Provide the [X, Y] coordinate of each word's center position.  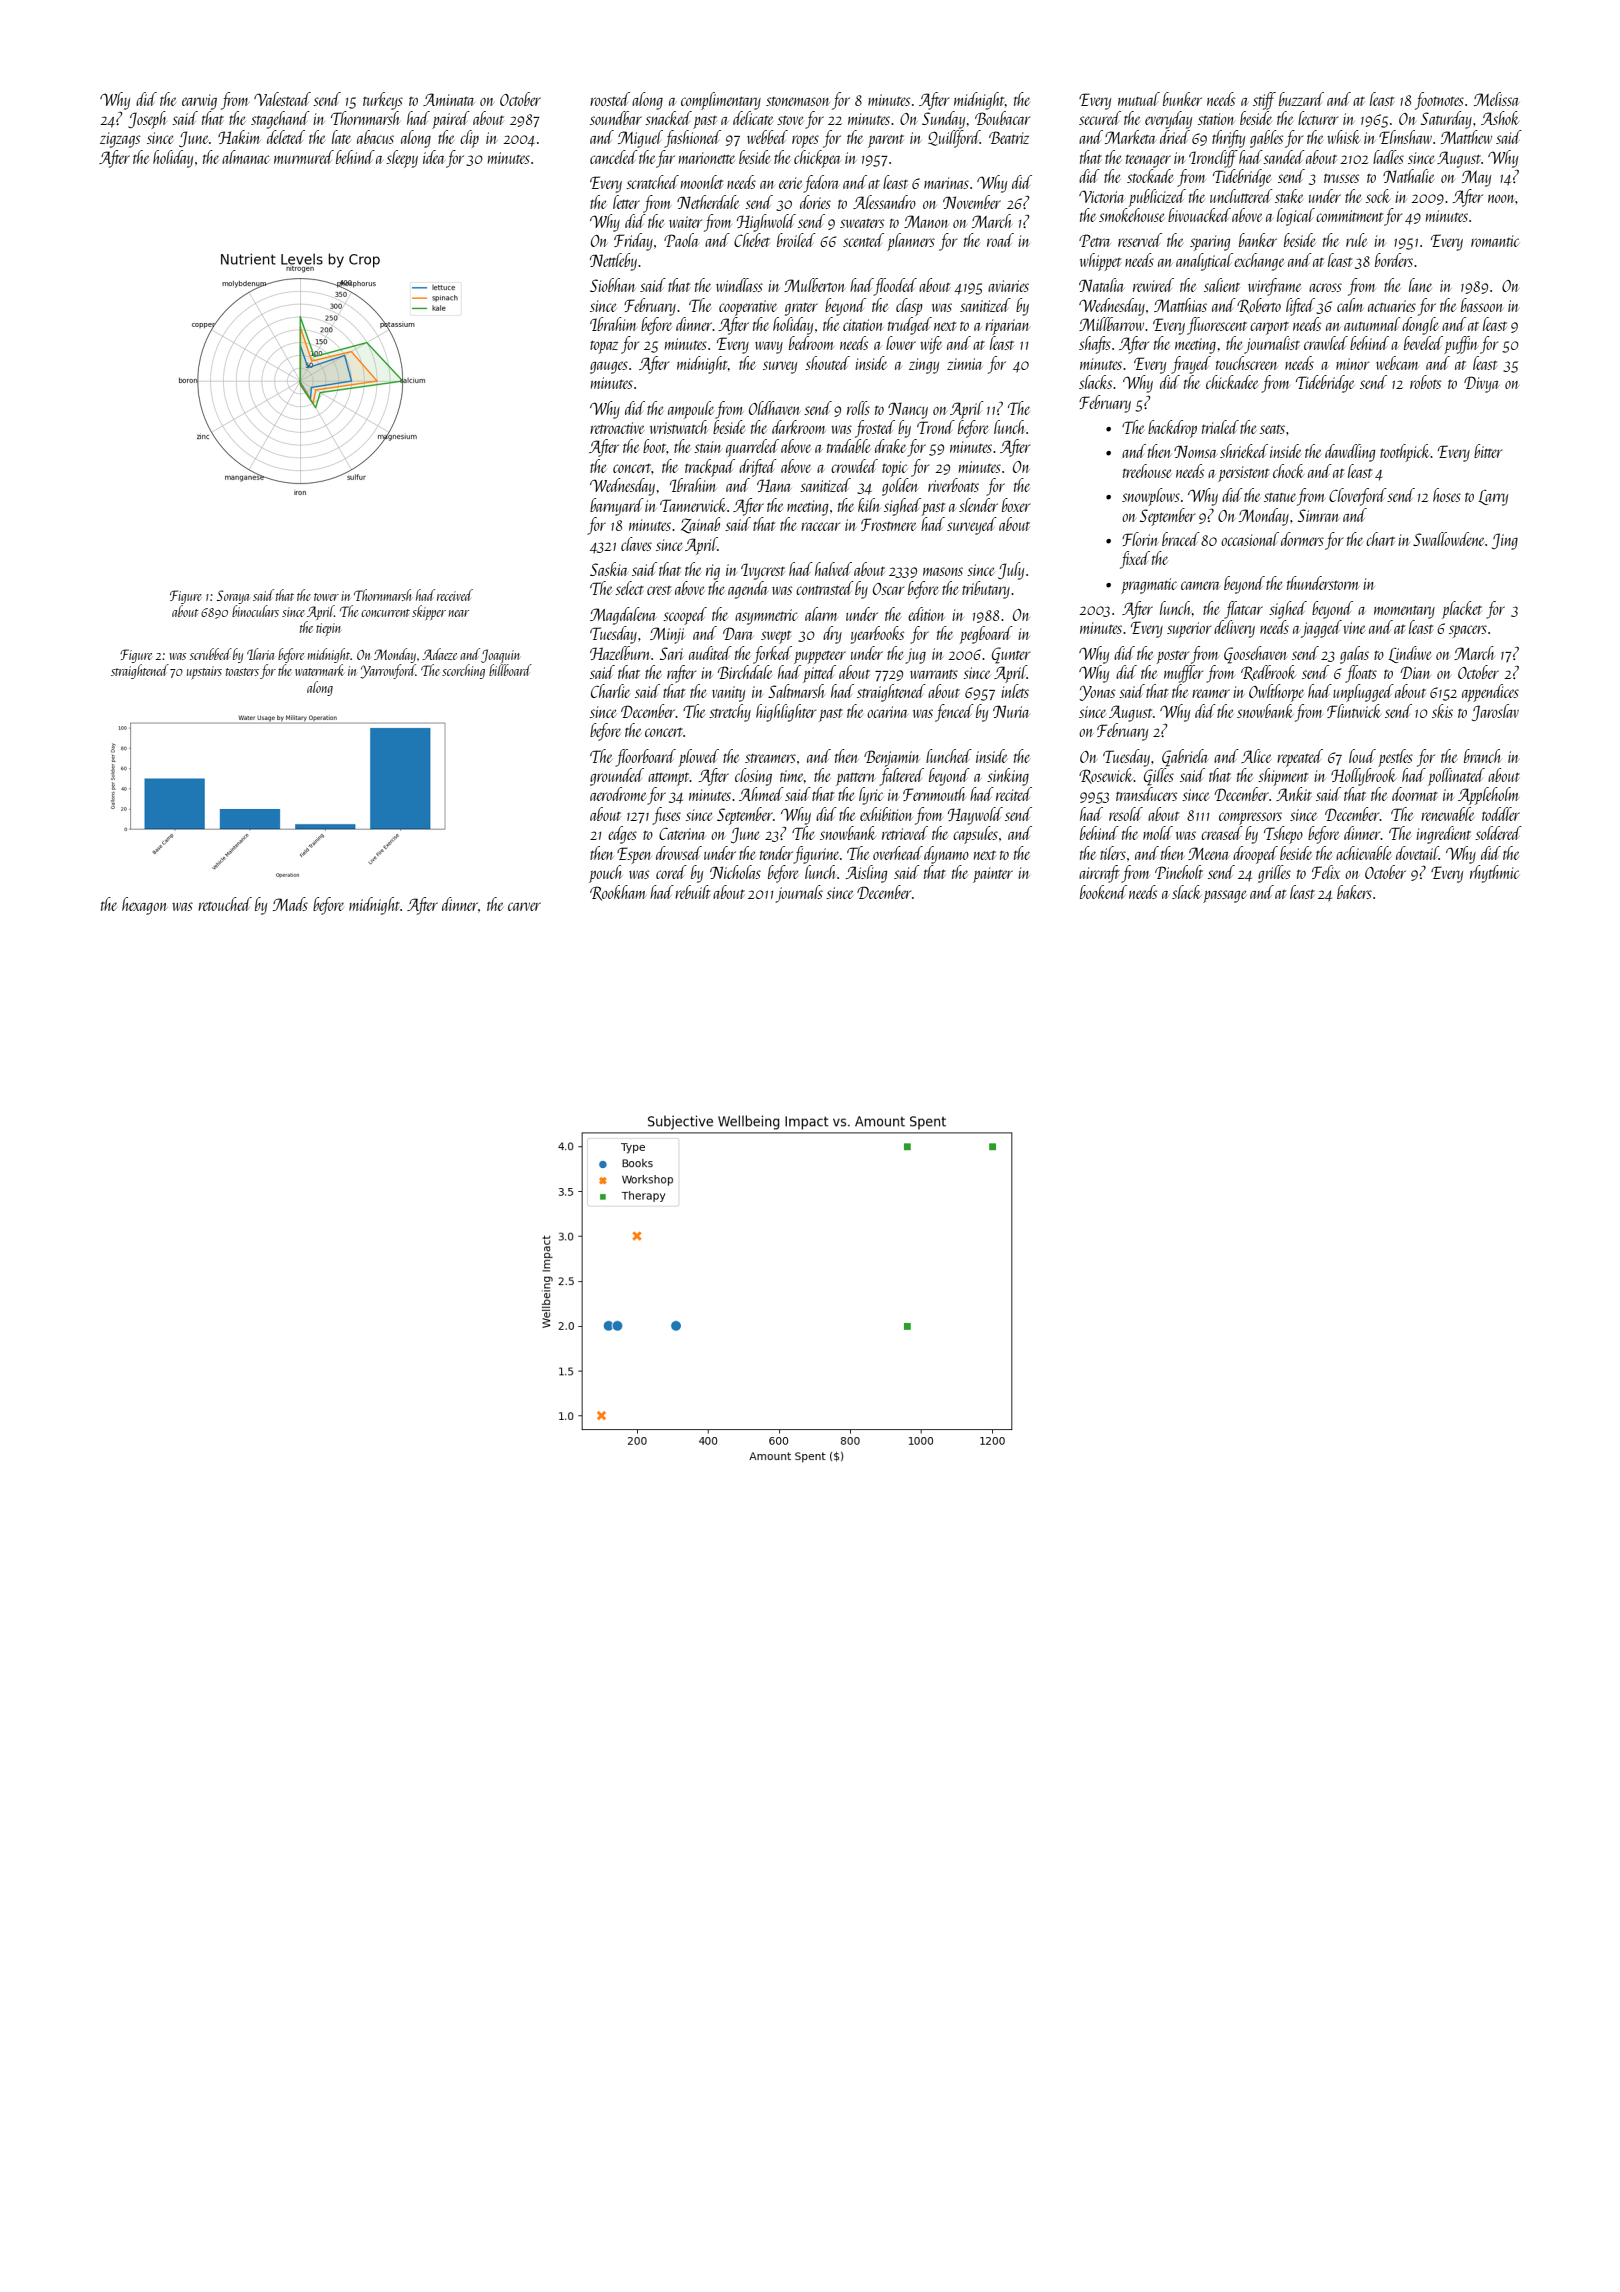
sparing [1210, 243]
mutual [1139, 99]
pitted [819, 674]
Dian [1415, 672]
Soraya [233, 597]
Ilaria [260, 654]
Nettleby [613, 262]
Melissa [1496, 99]
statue [1280, 497]
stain [707, 447]
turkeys [383, 101]
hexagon [144, 906]
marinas [946, 183]
